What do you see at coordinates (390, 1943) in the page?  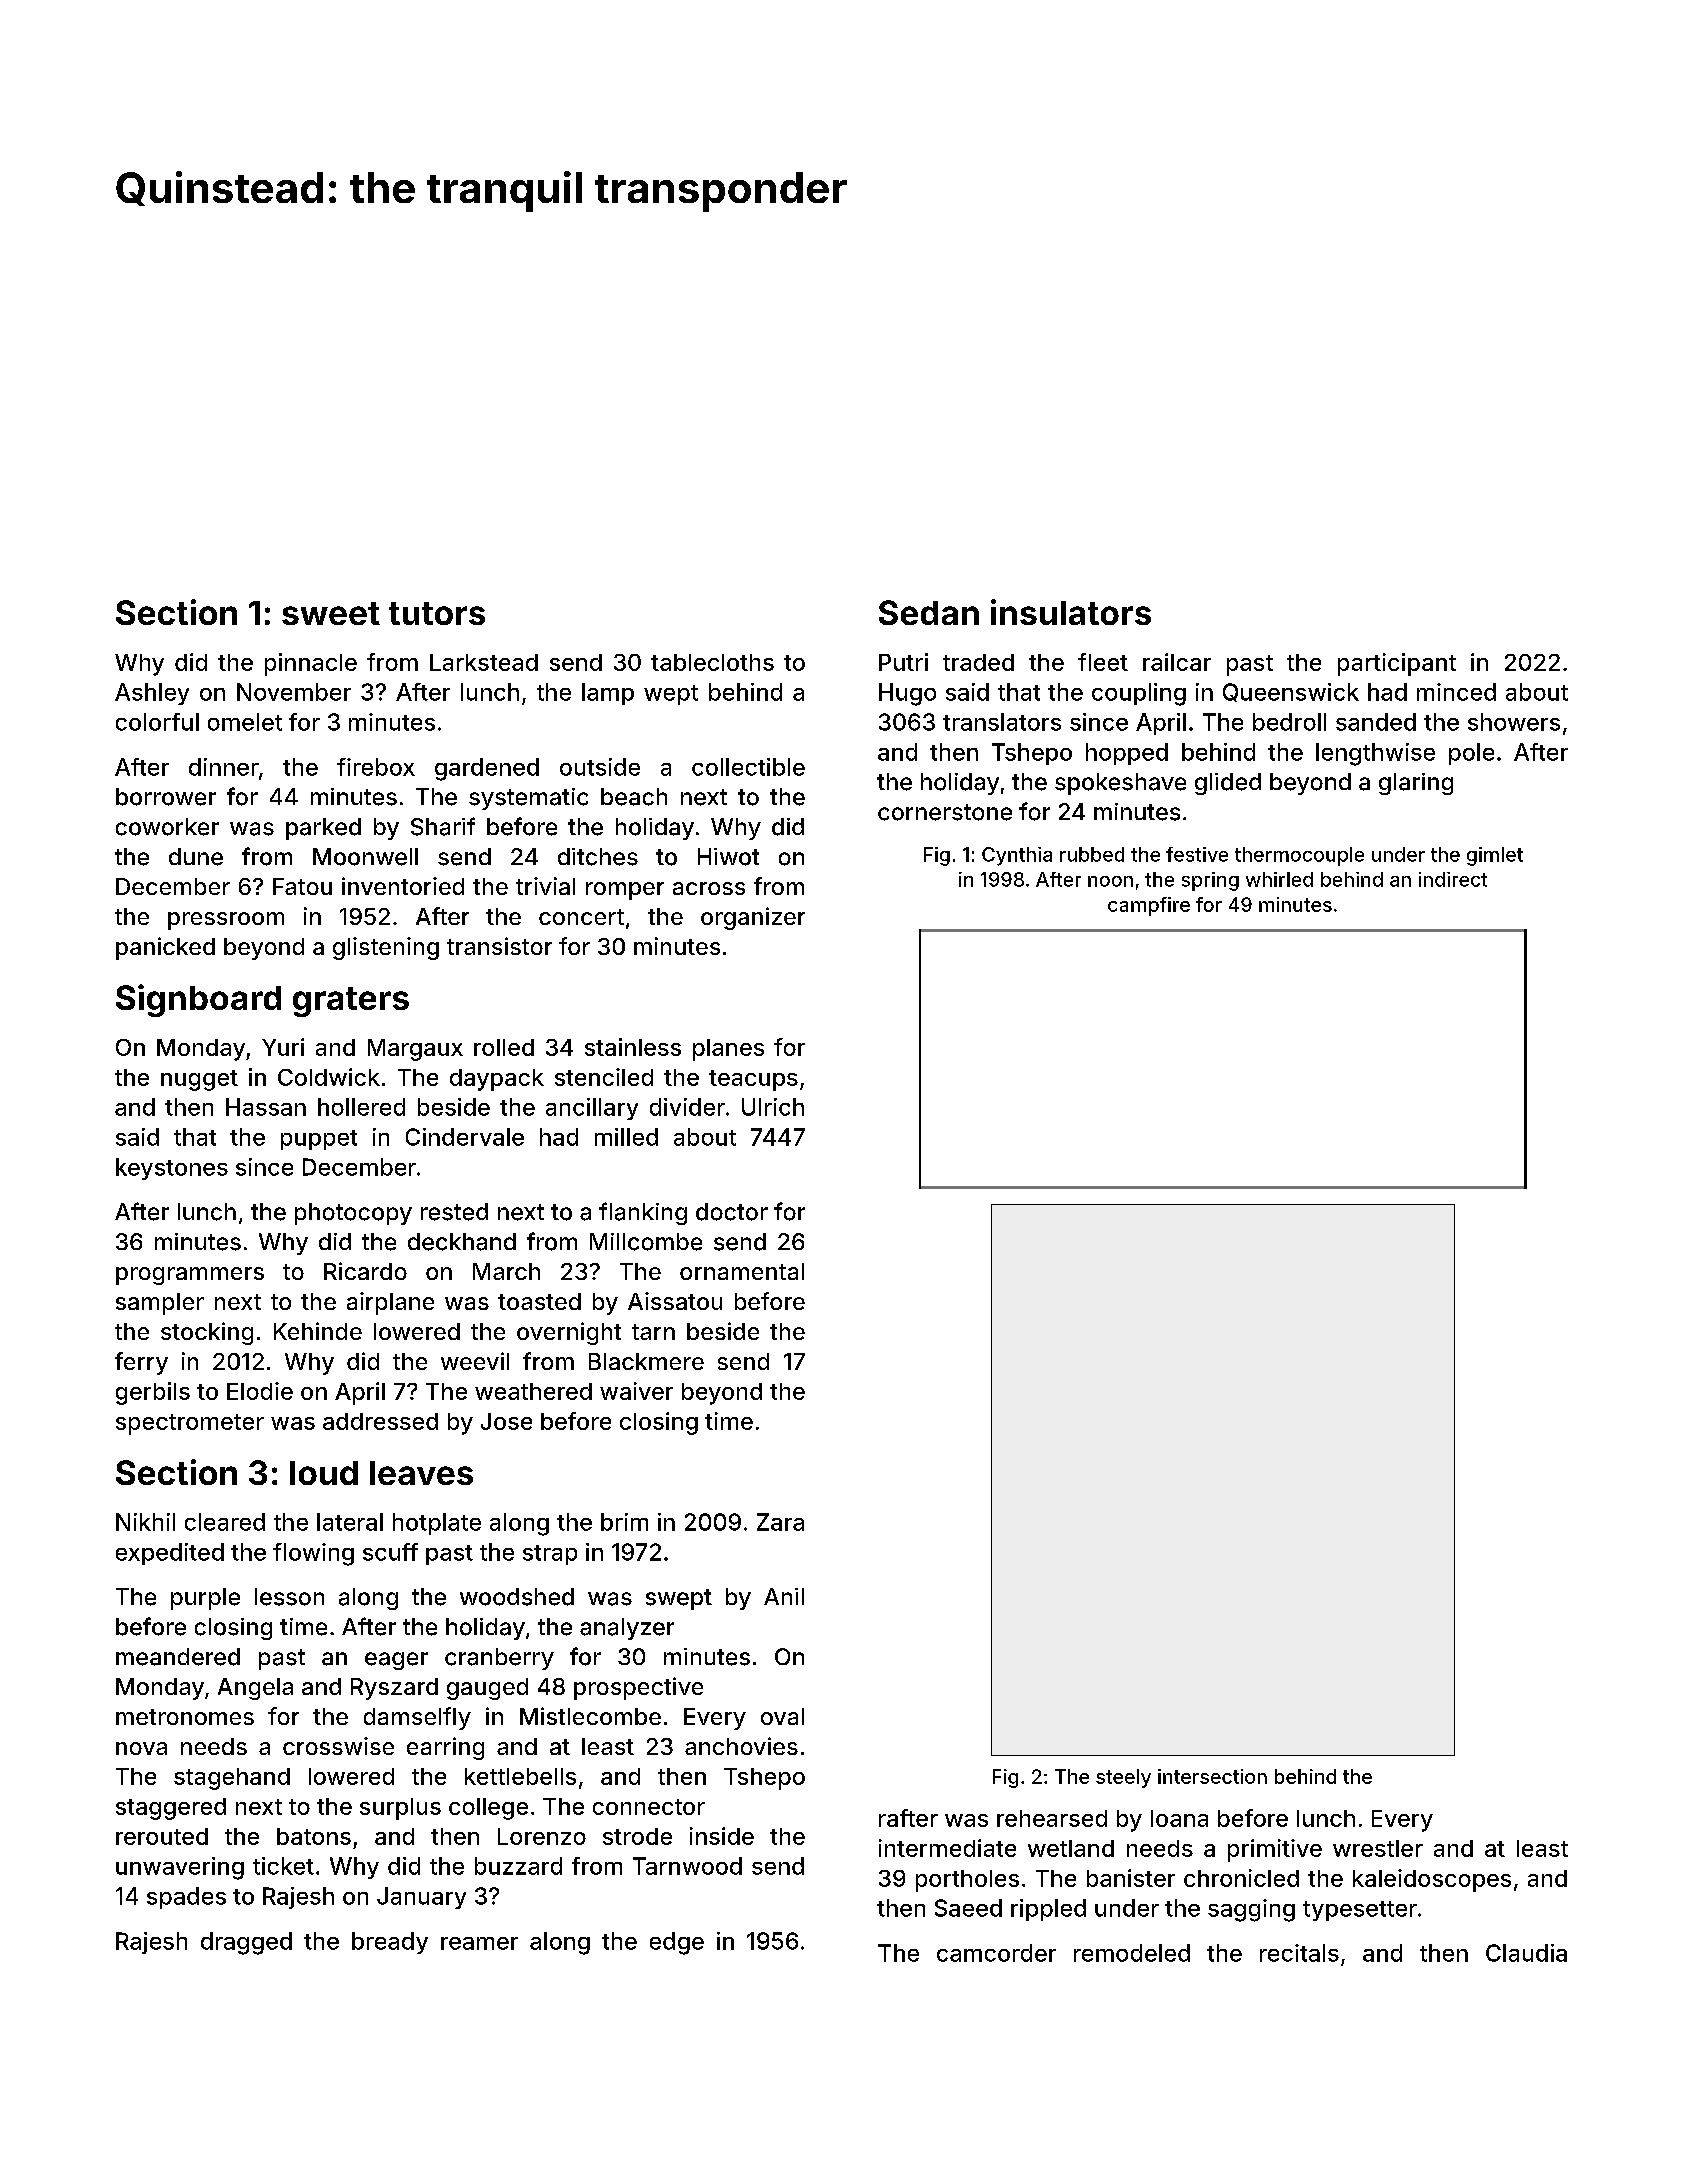 I see `bready` at bounding box center [390, 1943].
